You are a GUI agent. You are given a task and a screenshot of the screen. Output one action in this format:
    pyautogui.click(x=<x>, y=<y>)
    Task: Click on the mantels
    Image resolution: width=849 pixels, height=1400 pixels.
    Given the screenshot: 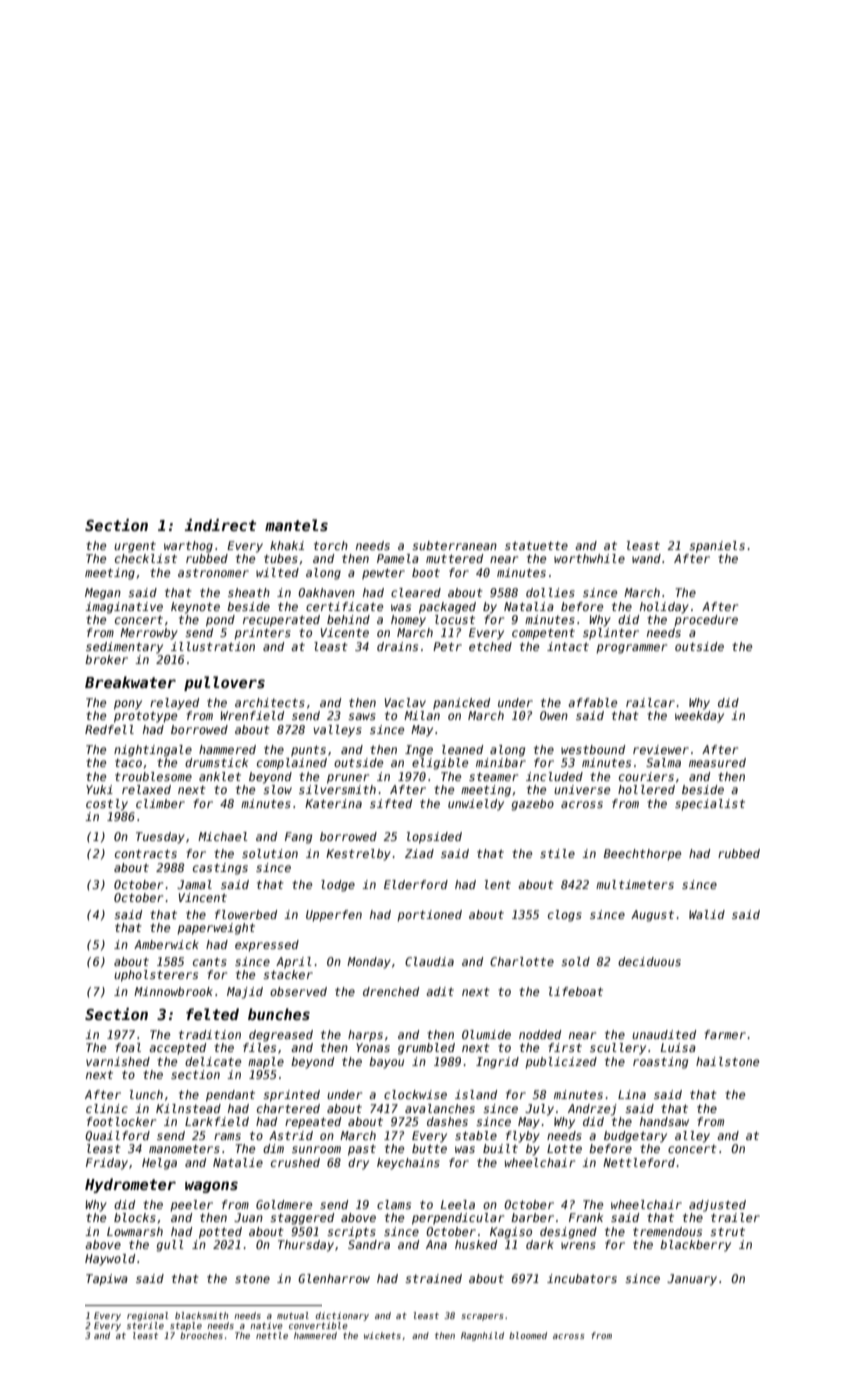 What is the action you would take?
    pyautogui.click(x=296, y=525)
